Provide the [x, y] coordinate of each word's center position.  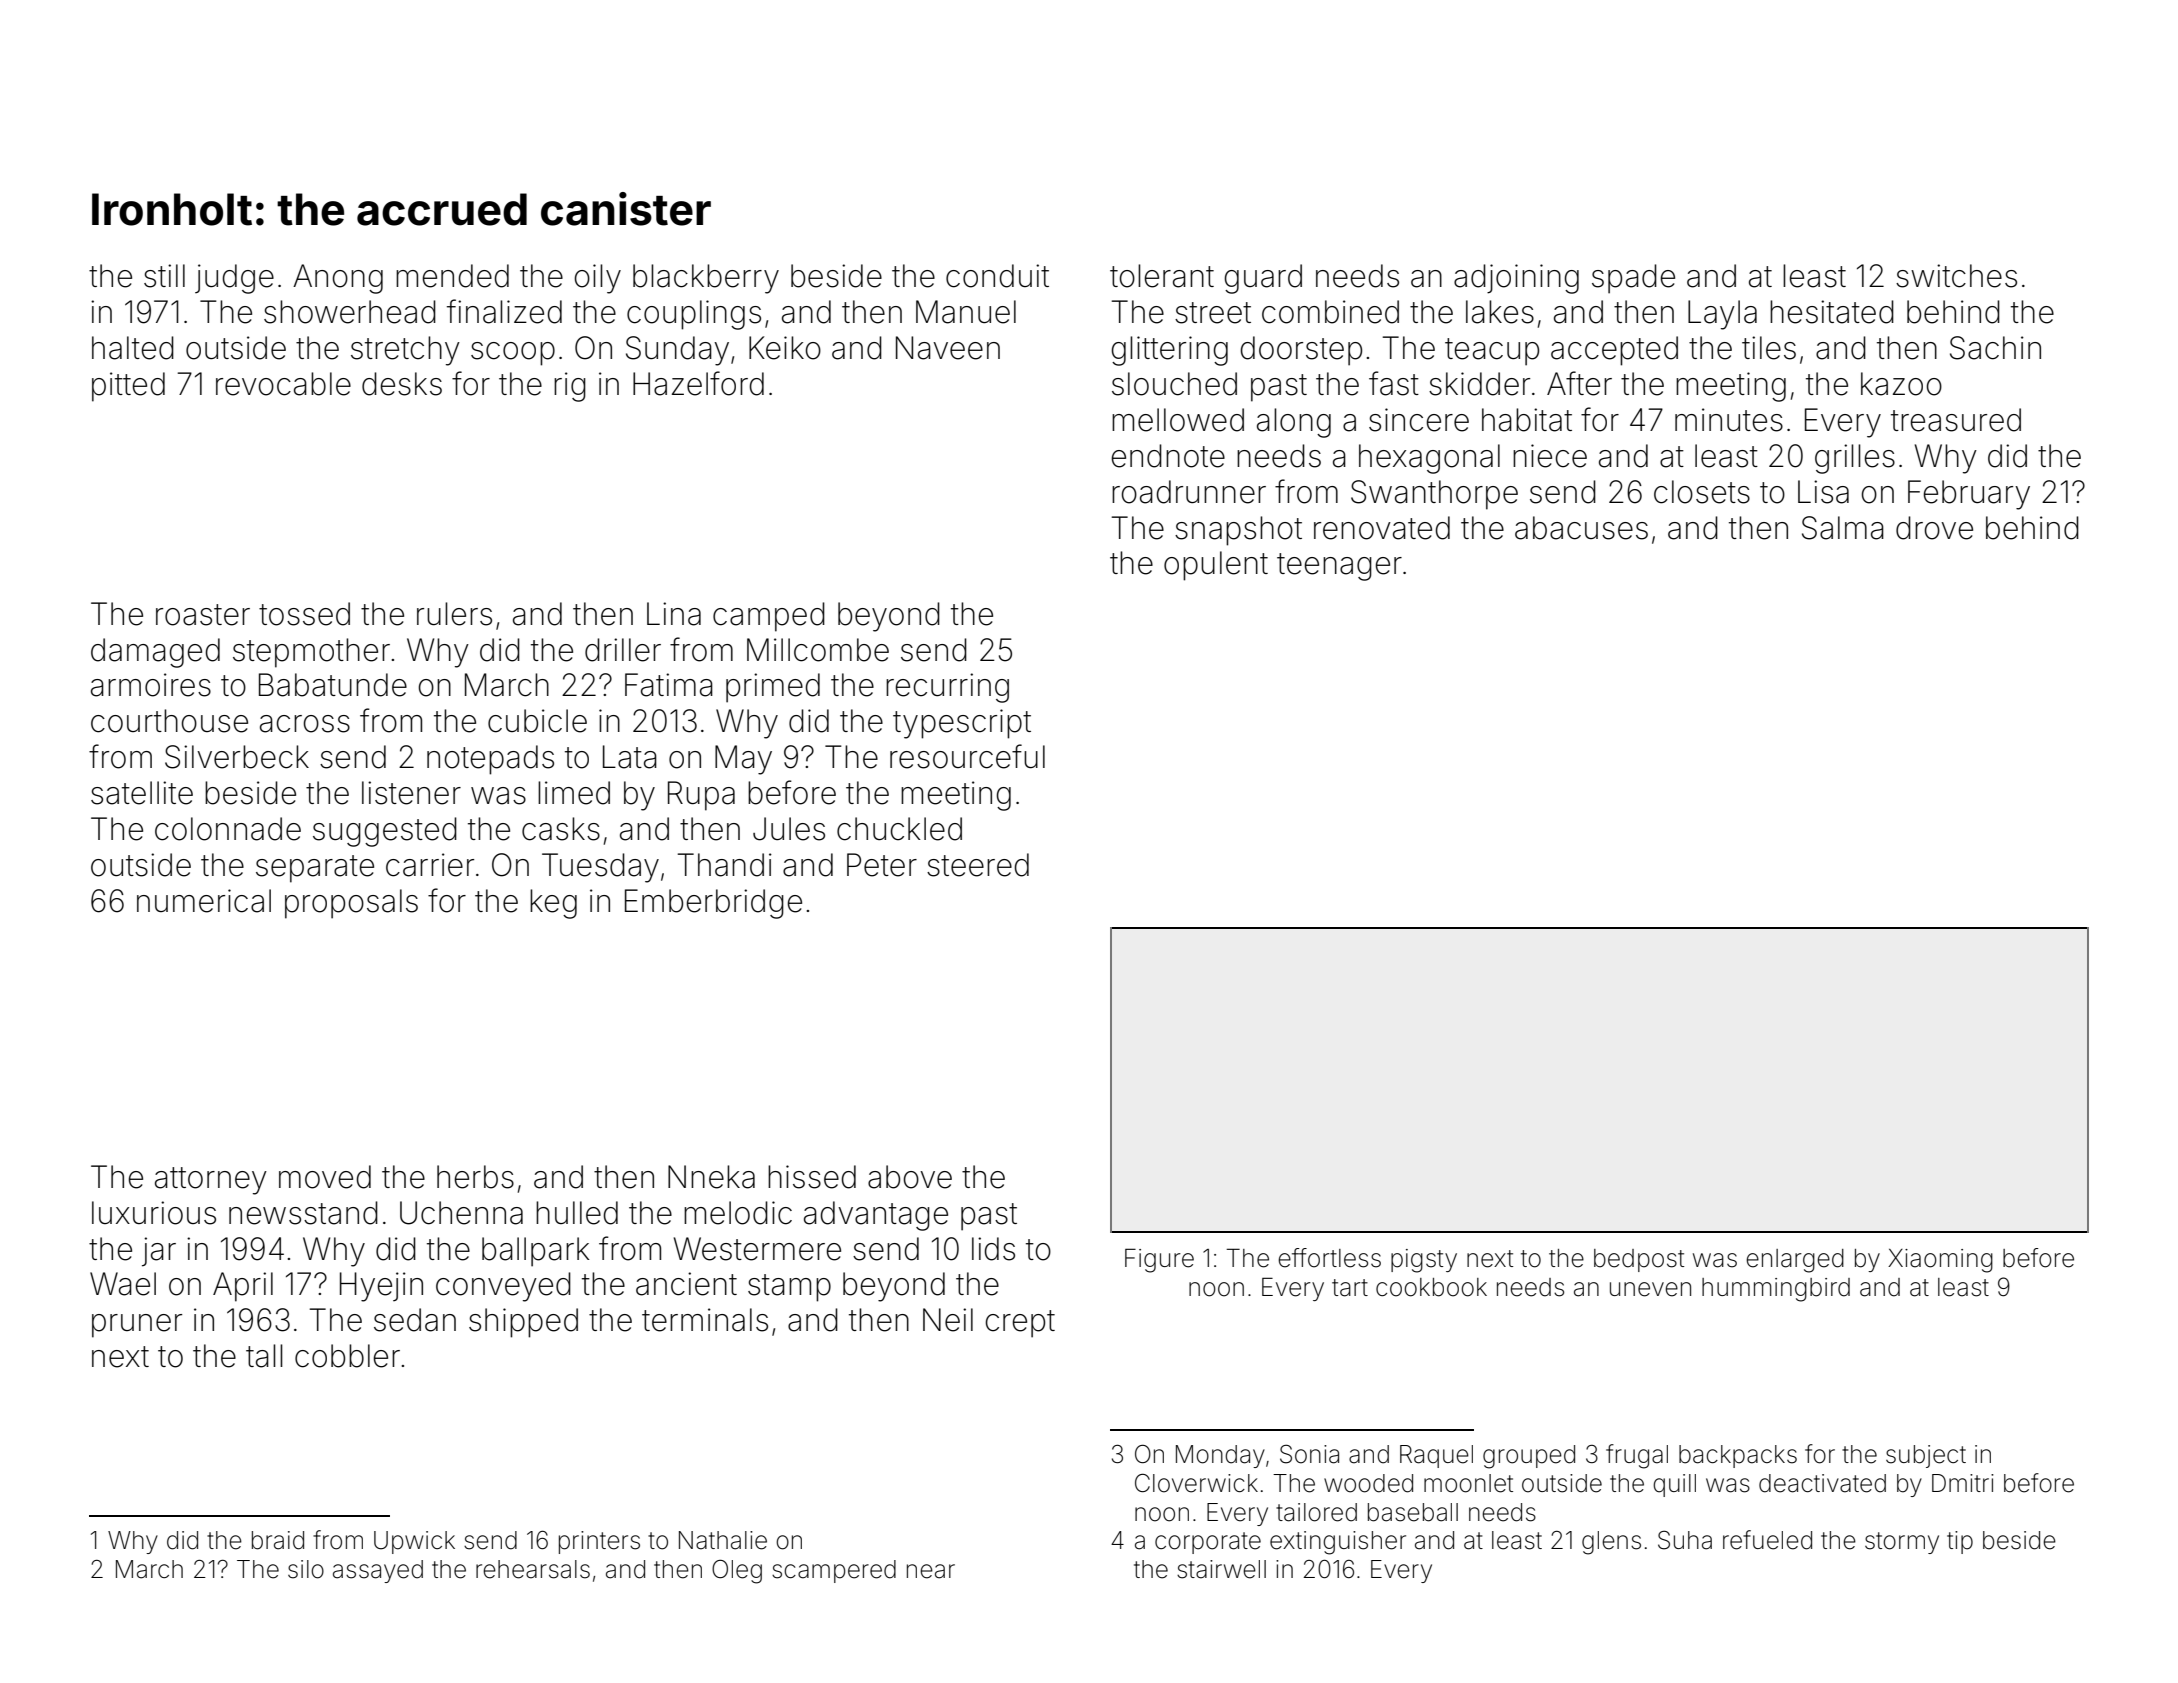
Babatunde [333, 685]
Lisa [1823, 492]
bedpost [1639, 1260]
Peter [882, 865]
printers [599, 1542]
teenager [1339, 567]
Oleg [737, 1571]
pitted [128, 387]
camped [769, 617]
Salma [1843, 528]
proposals [351, 904]
